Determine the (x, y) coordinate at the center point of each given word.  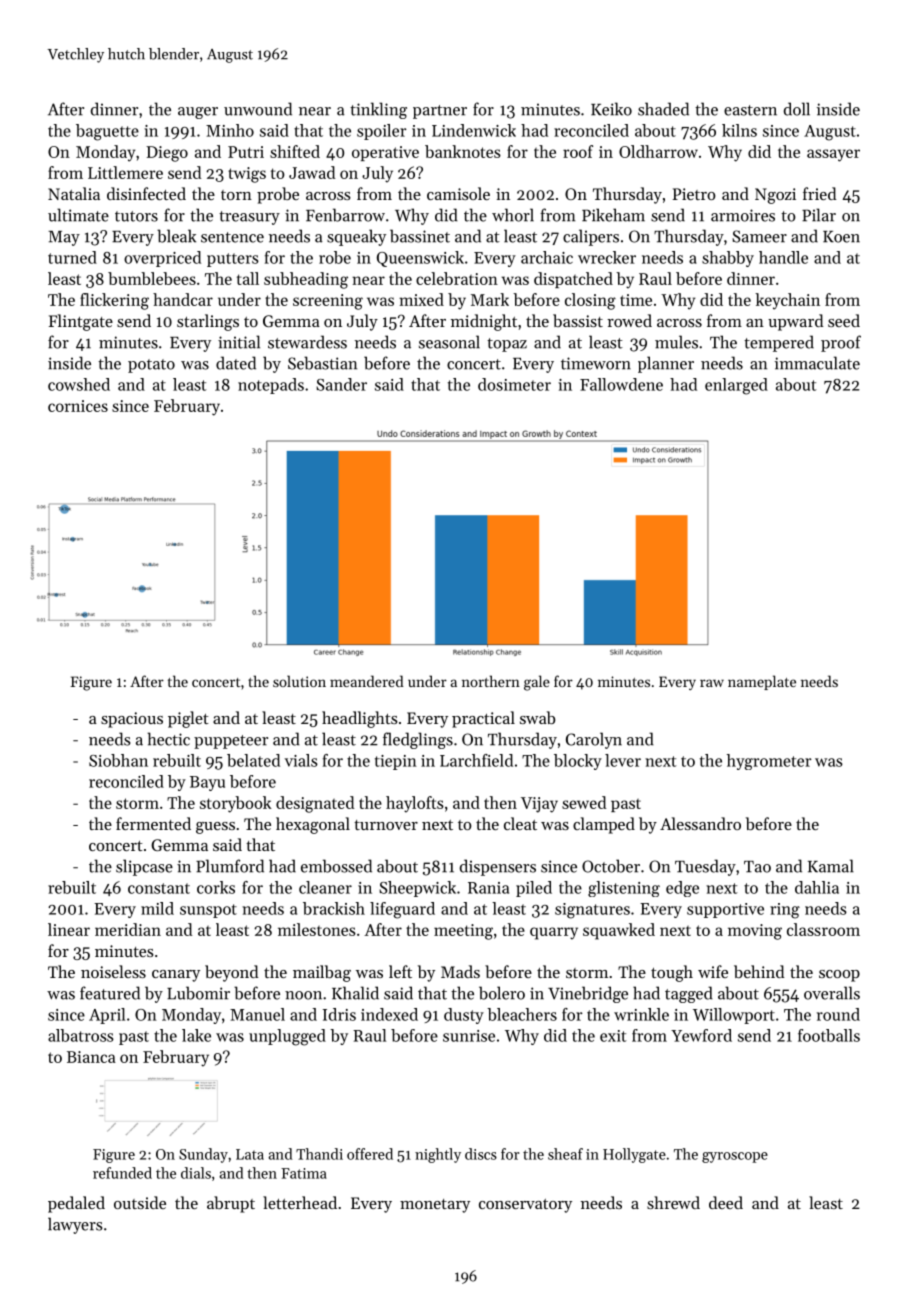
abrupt (231, 1204)
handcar (183, 299)
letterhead (300, 1202)
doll (797, 109)
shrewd (673, 1202)
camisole (458, 193)
